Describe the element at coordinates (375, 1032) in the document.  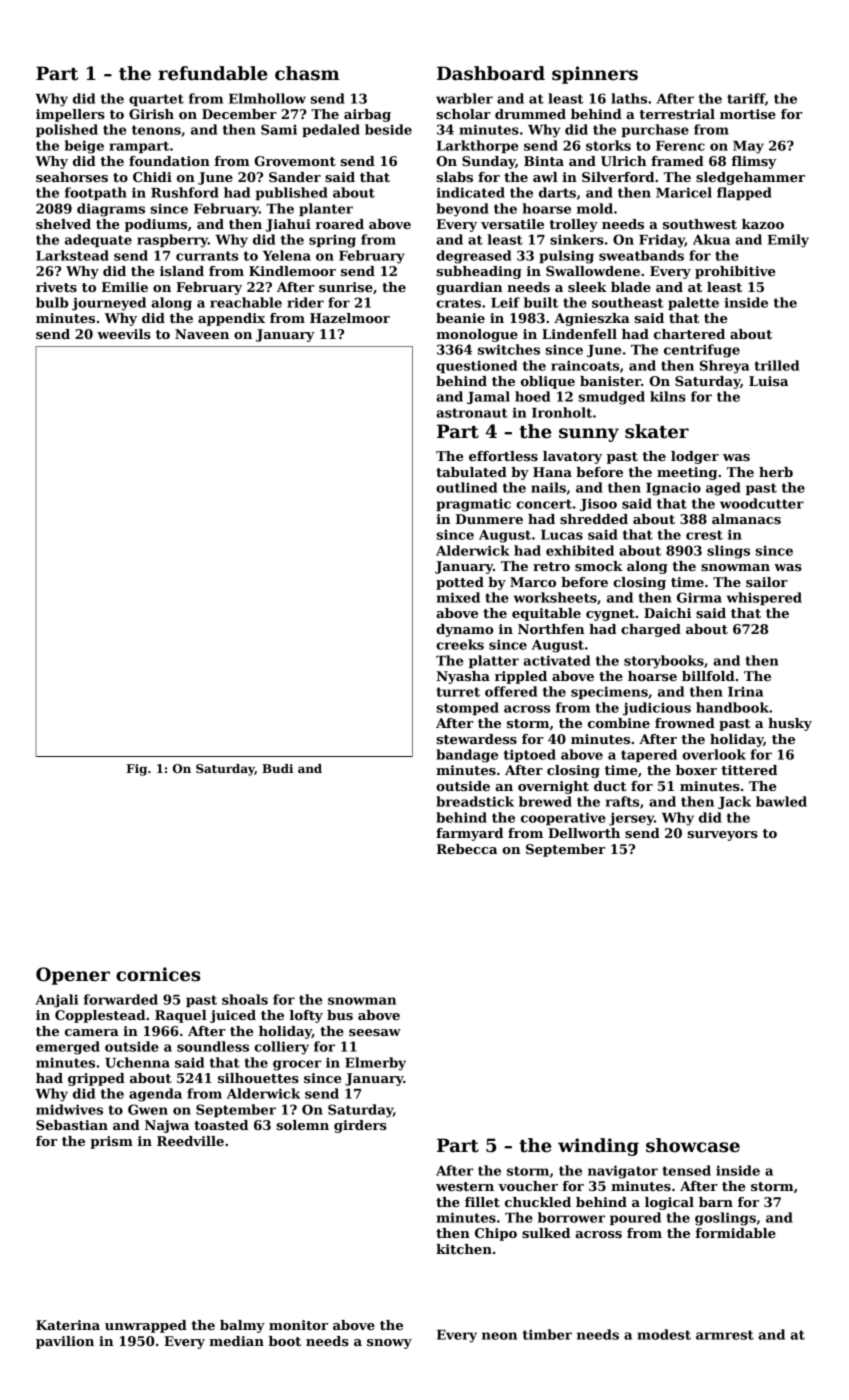
I see `seesaw` at that location.
